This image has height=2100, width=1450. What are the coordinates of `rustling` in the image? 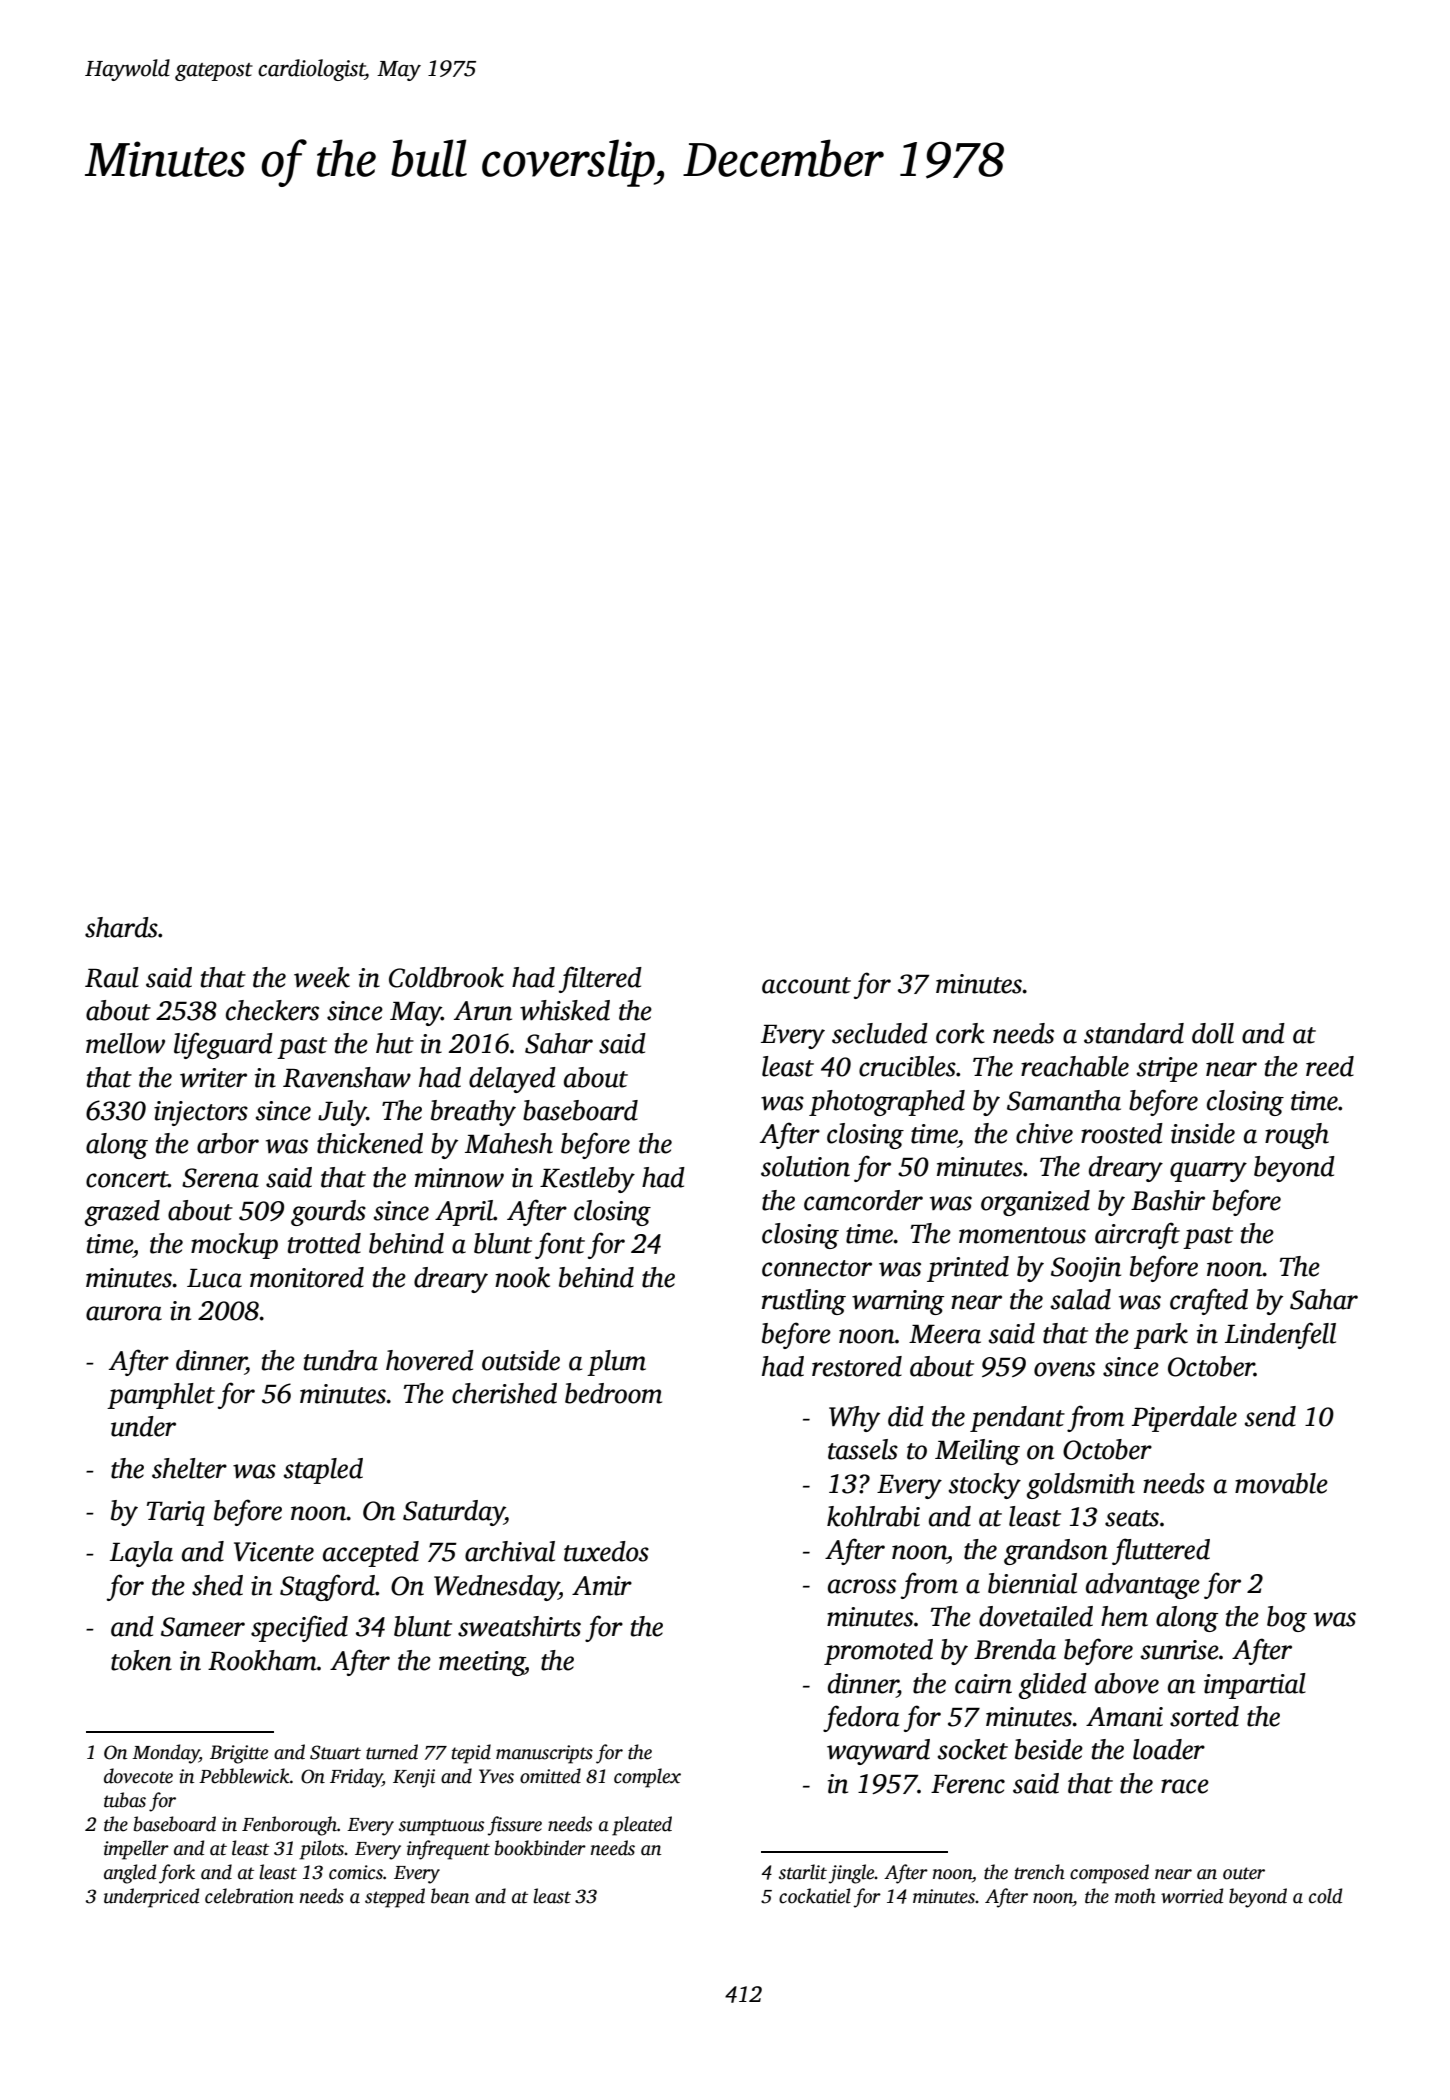 It's located at (804, 1302).
